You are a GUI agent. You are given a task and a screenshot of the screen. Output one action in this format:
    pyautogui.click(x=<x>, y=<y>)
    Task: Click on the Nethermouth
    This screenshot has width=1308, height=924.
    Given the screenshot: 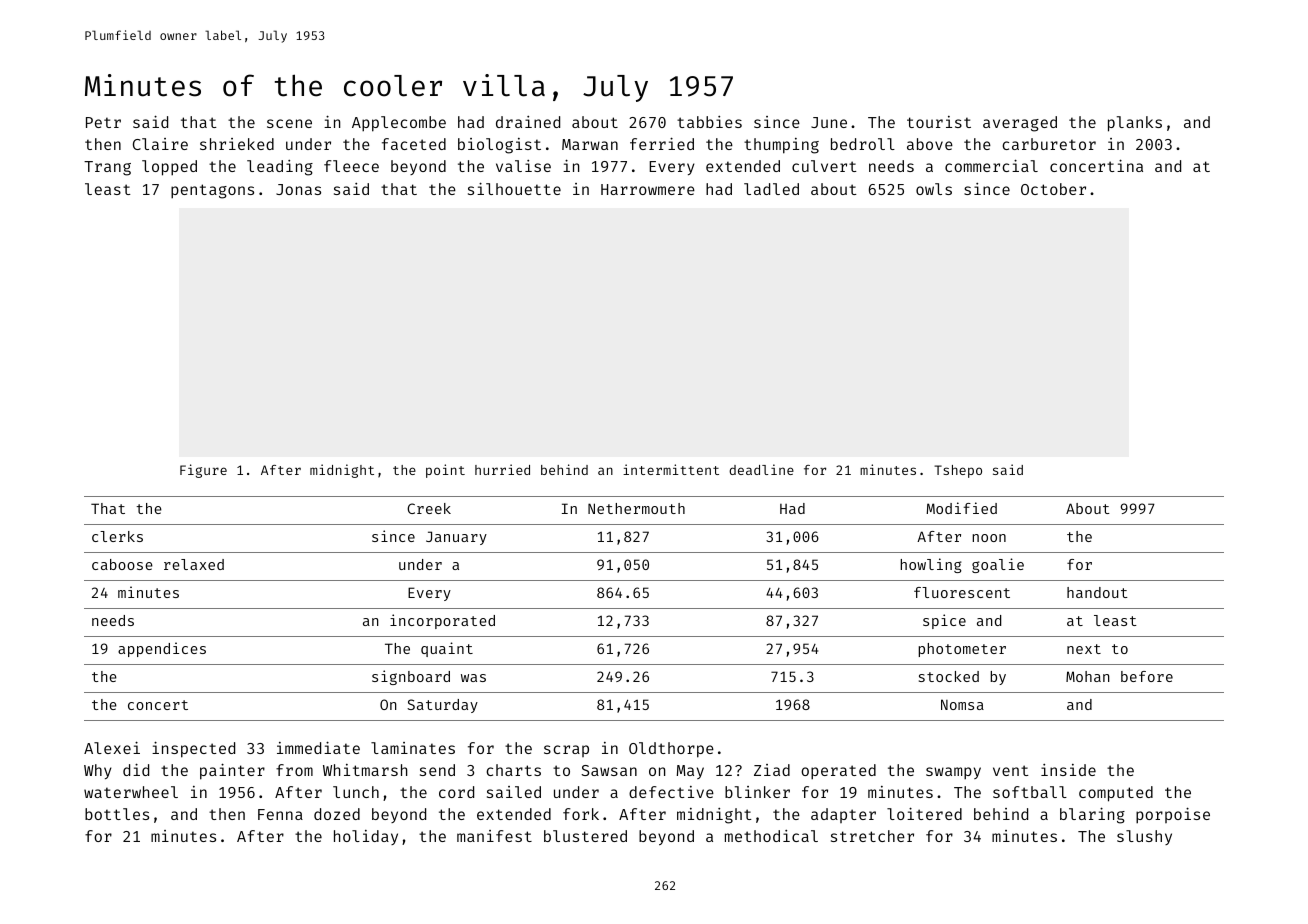 What is the action you would take?
    pyautogui.click(x=636, y=508)
